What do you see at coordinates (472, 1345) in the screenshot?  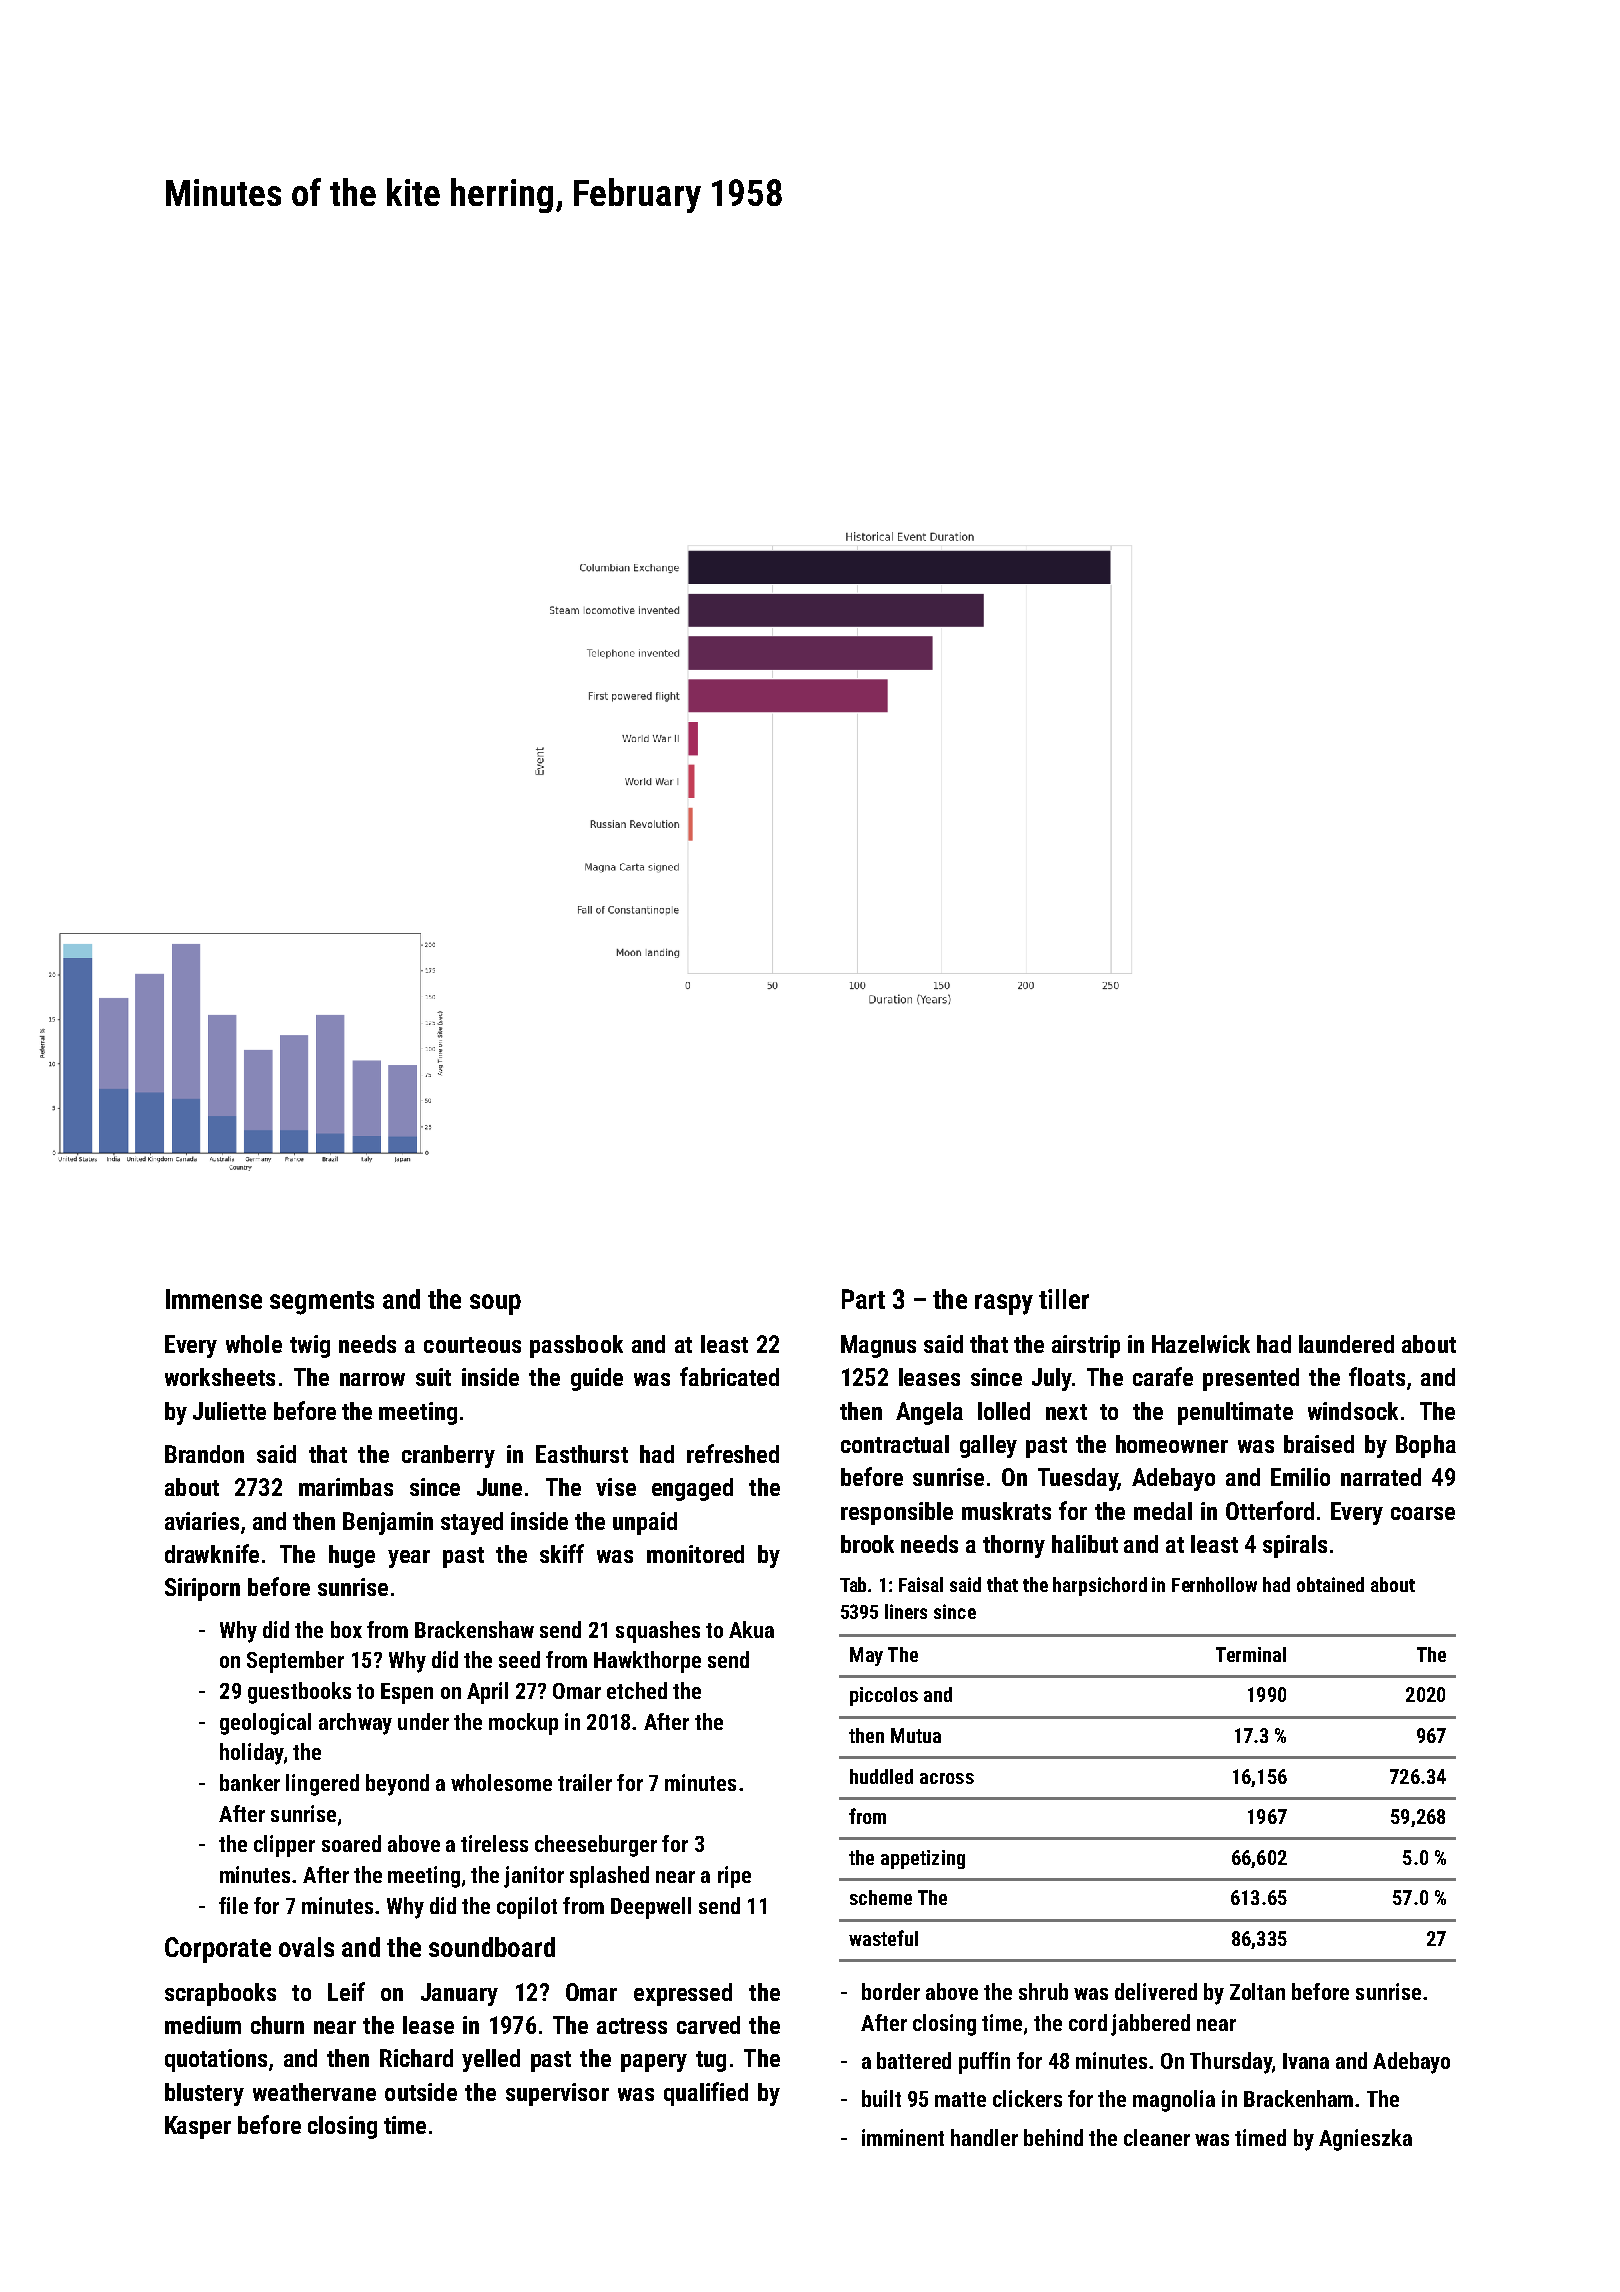 I see `courteous` at bounding box center [472, 1345].
